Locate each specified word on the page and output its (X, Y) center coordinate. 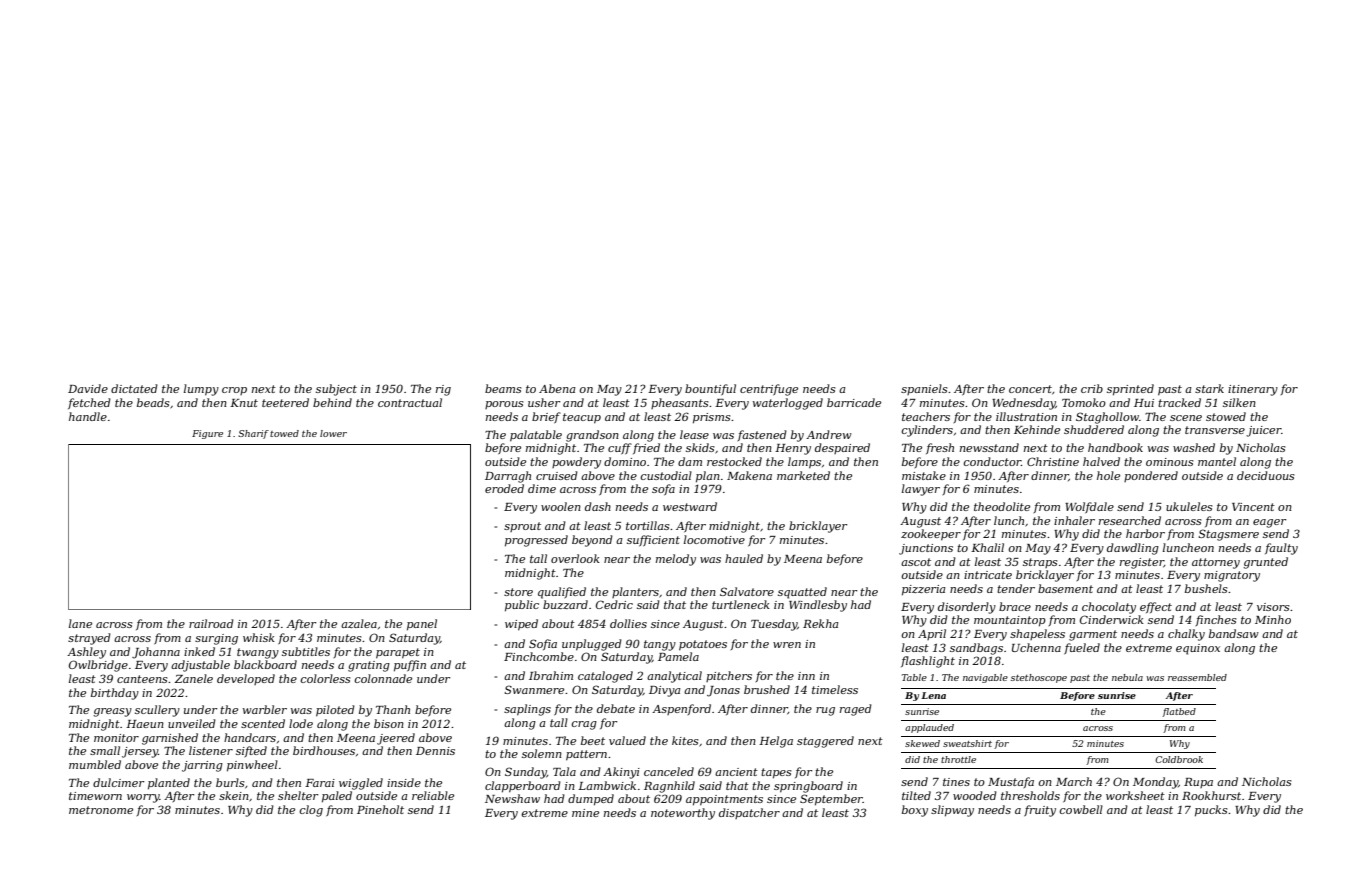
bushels (1206, 588)
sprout (522, 527)
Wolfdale (1089, 507)
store (518, 592)
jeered (396, 739)
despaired (842, 448)
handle (88, 416)
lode (301, 723)
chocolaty (1109, 608)
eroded (504, 488)
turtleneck (741, 604)
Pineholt (380, 809)
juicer (1263, 431)
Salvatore (747, 591)
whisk (259, 637)
